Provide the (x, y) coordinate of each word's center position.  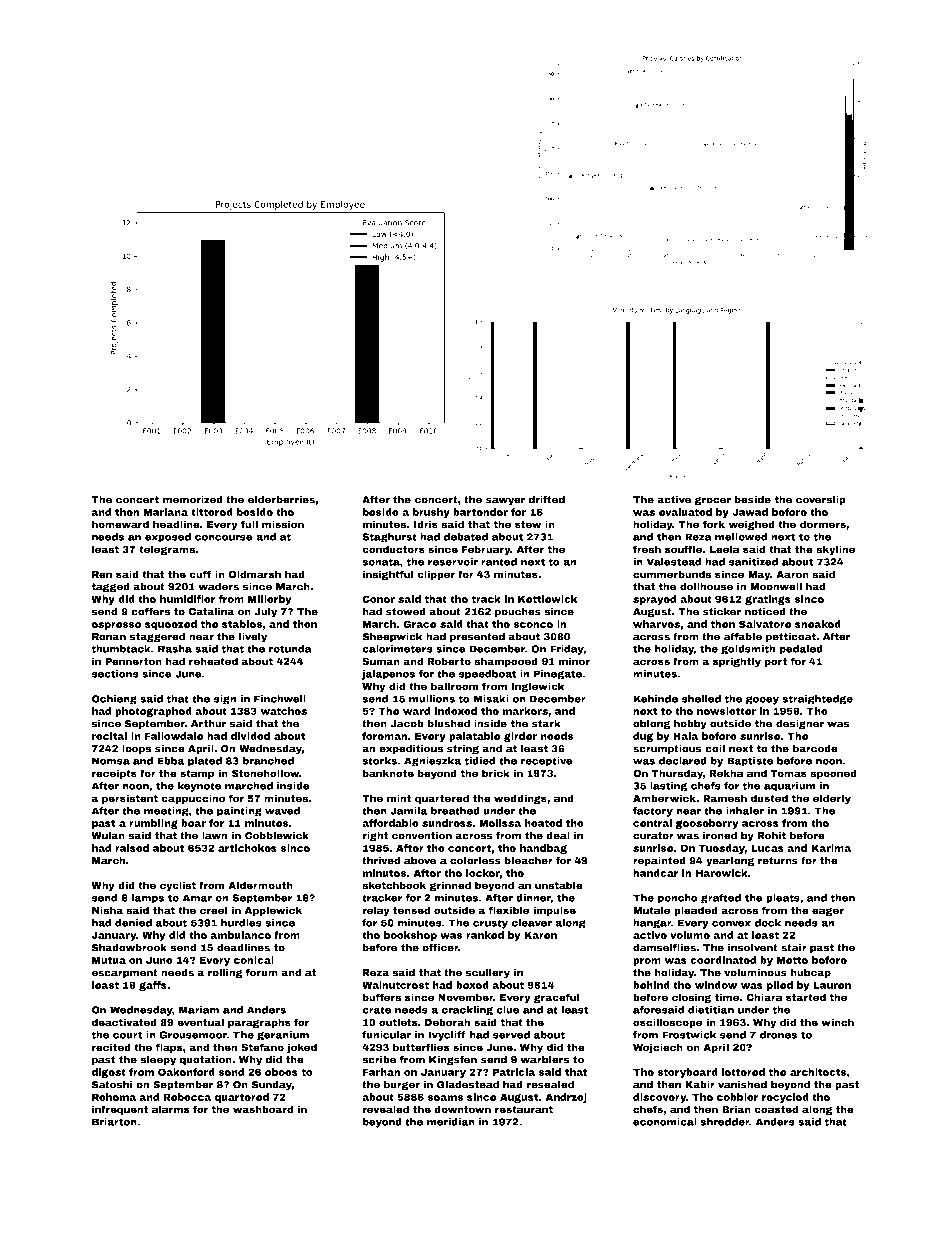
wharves (656, 624)
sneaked (818, 624)
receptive (547, 762)
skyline (835, 550)
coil (715, 748)
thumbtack (121, 649)
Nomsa (111, 761)
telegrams (167, 550)
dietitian (711, 1010)
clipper (436, 575)
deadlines (243, 947)
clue (507, 1010)
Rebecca (187, 1097)
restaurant (524, 1110)
